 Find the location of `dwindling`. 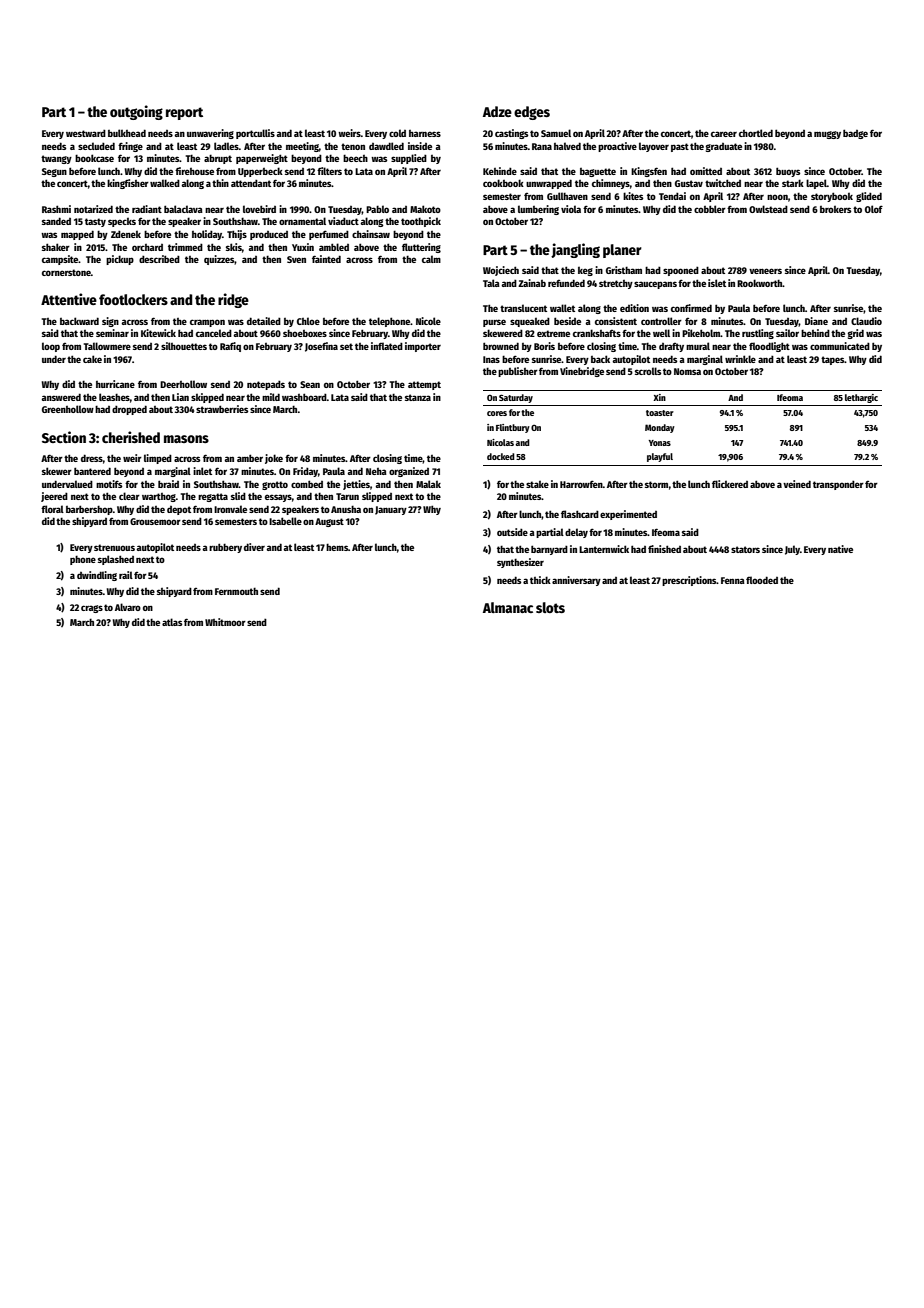

dwindling is located at coordinates (97, 576).
